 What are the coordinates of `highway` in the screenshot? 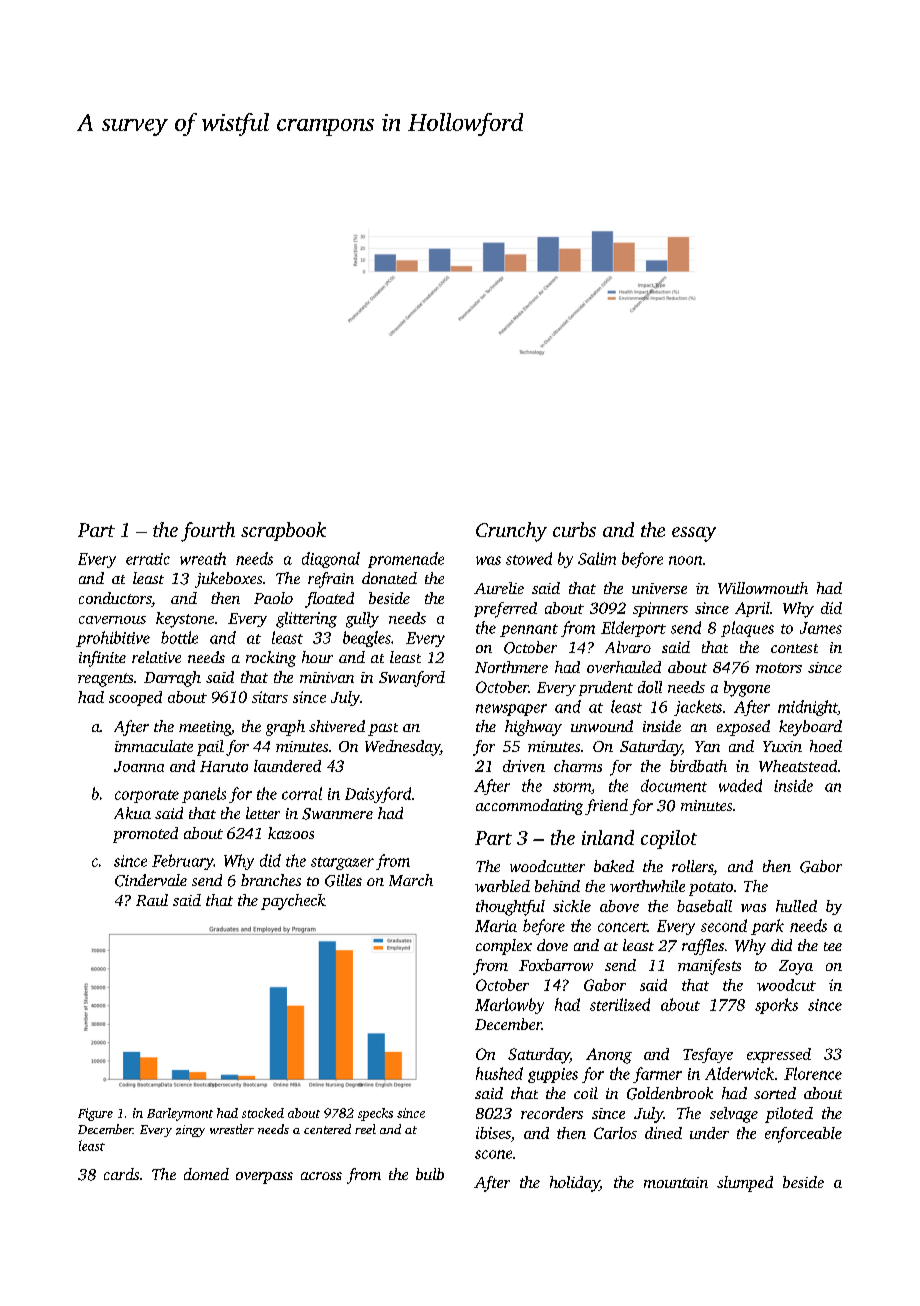 It's located at (533, 728).
